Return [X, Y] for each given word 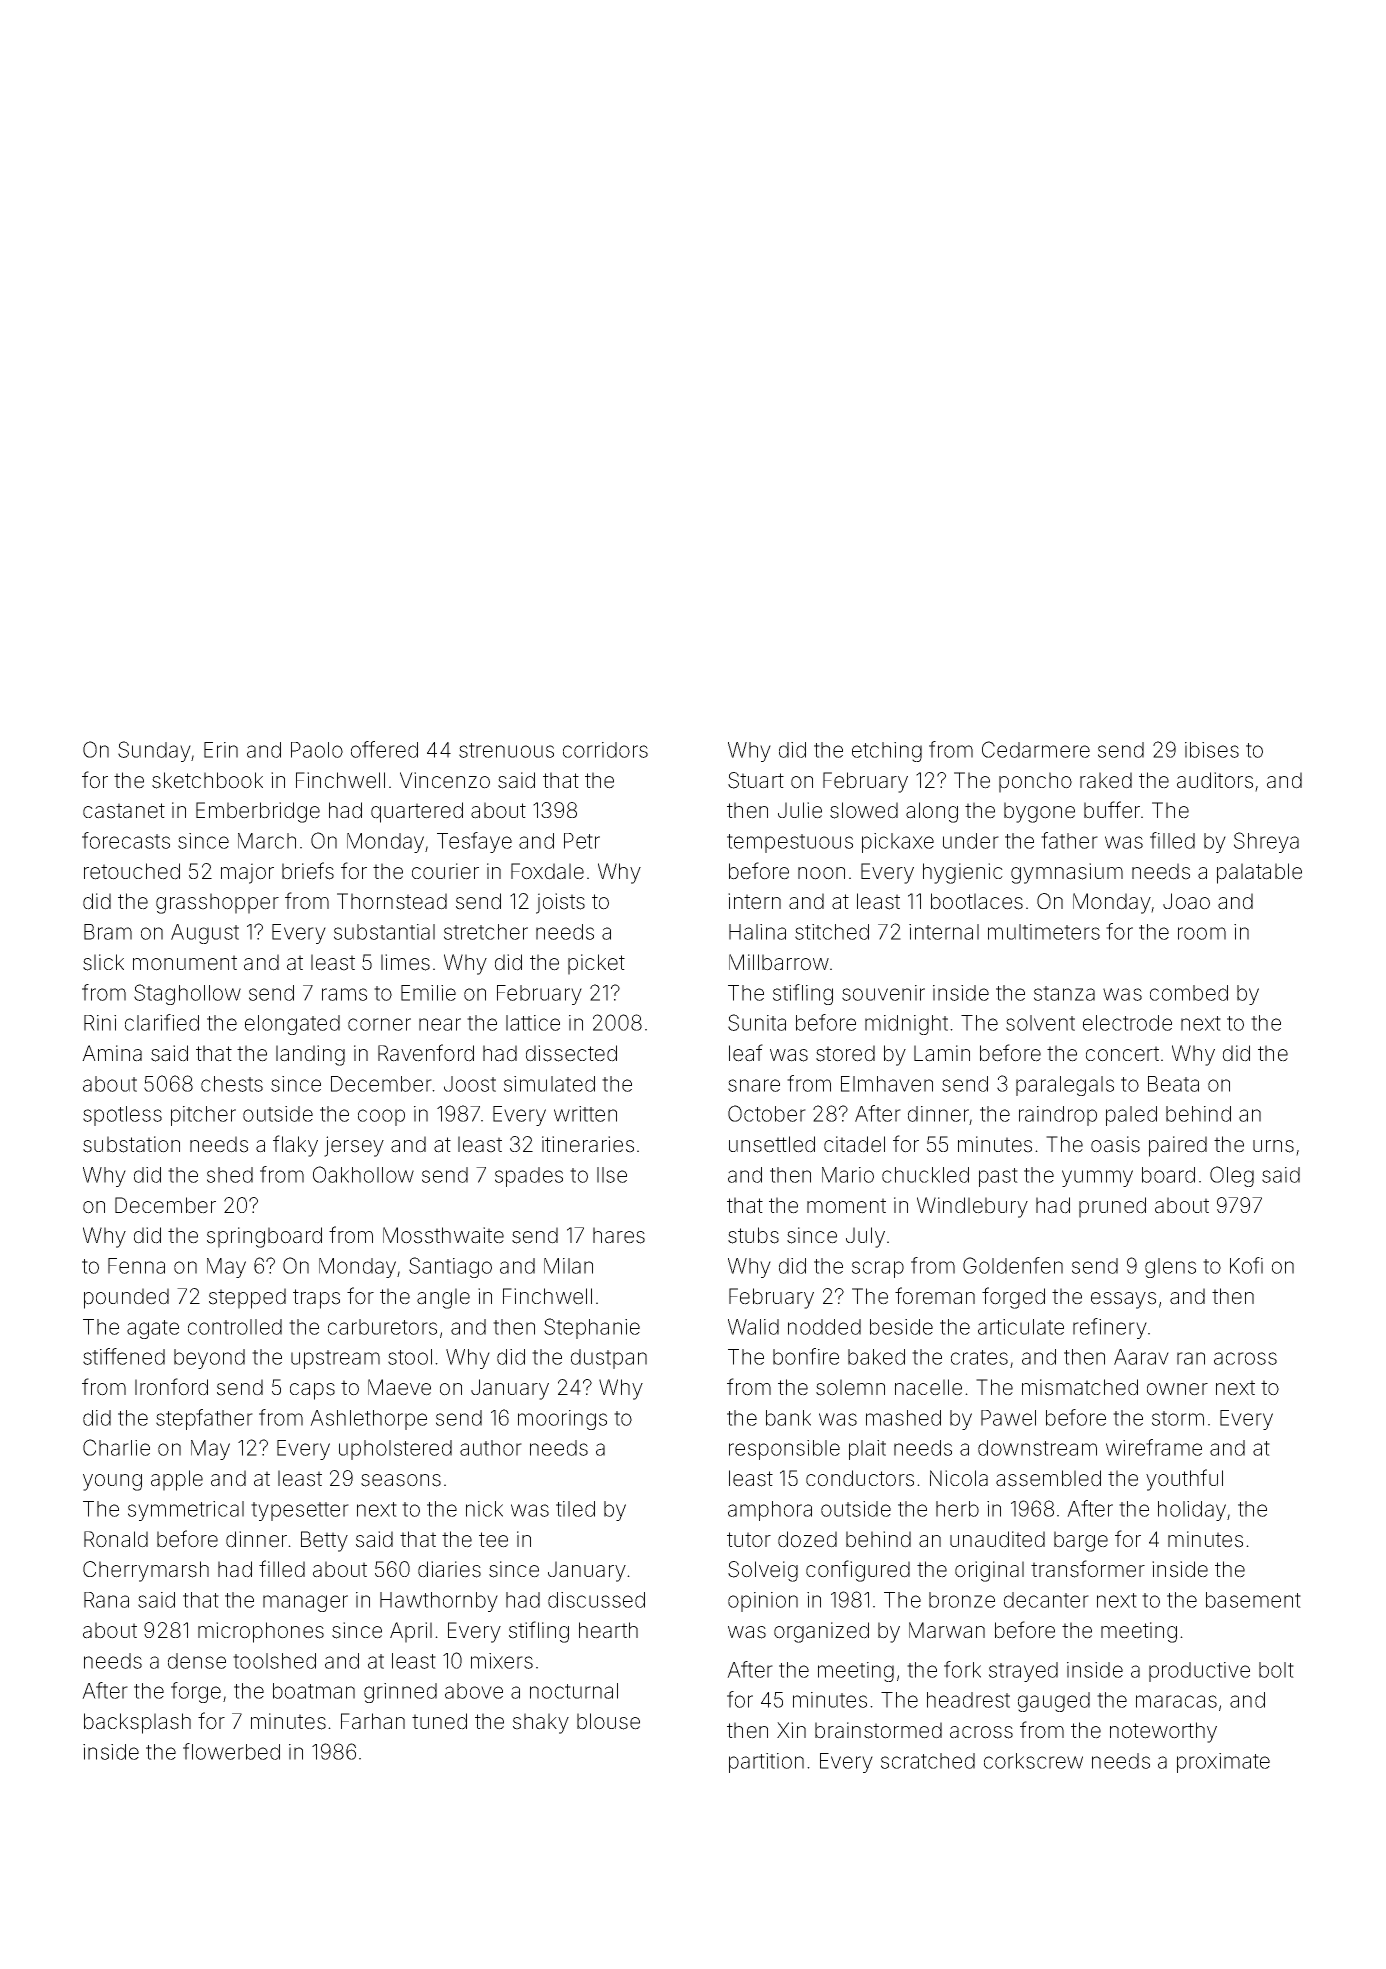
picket [596, 964]
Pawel [1008, 1418]
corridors [605, 750]
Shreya [1266, 842]
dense [197, 1661]
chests [232, 1084]
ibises [1212, 750]
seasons [401, 1480]
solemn [850, 1387]
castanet [124, 811]
